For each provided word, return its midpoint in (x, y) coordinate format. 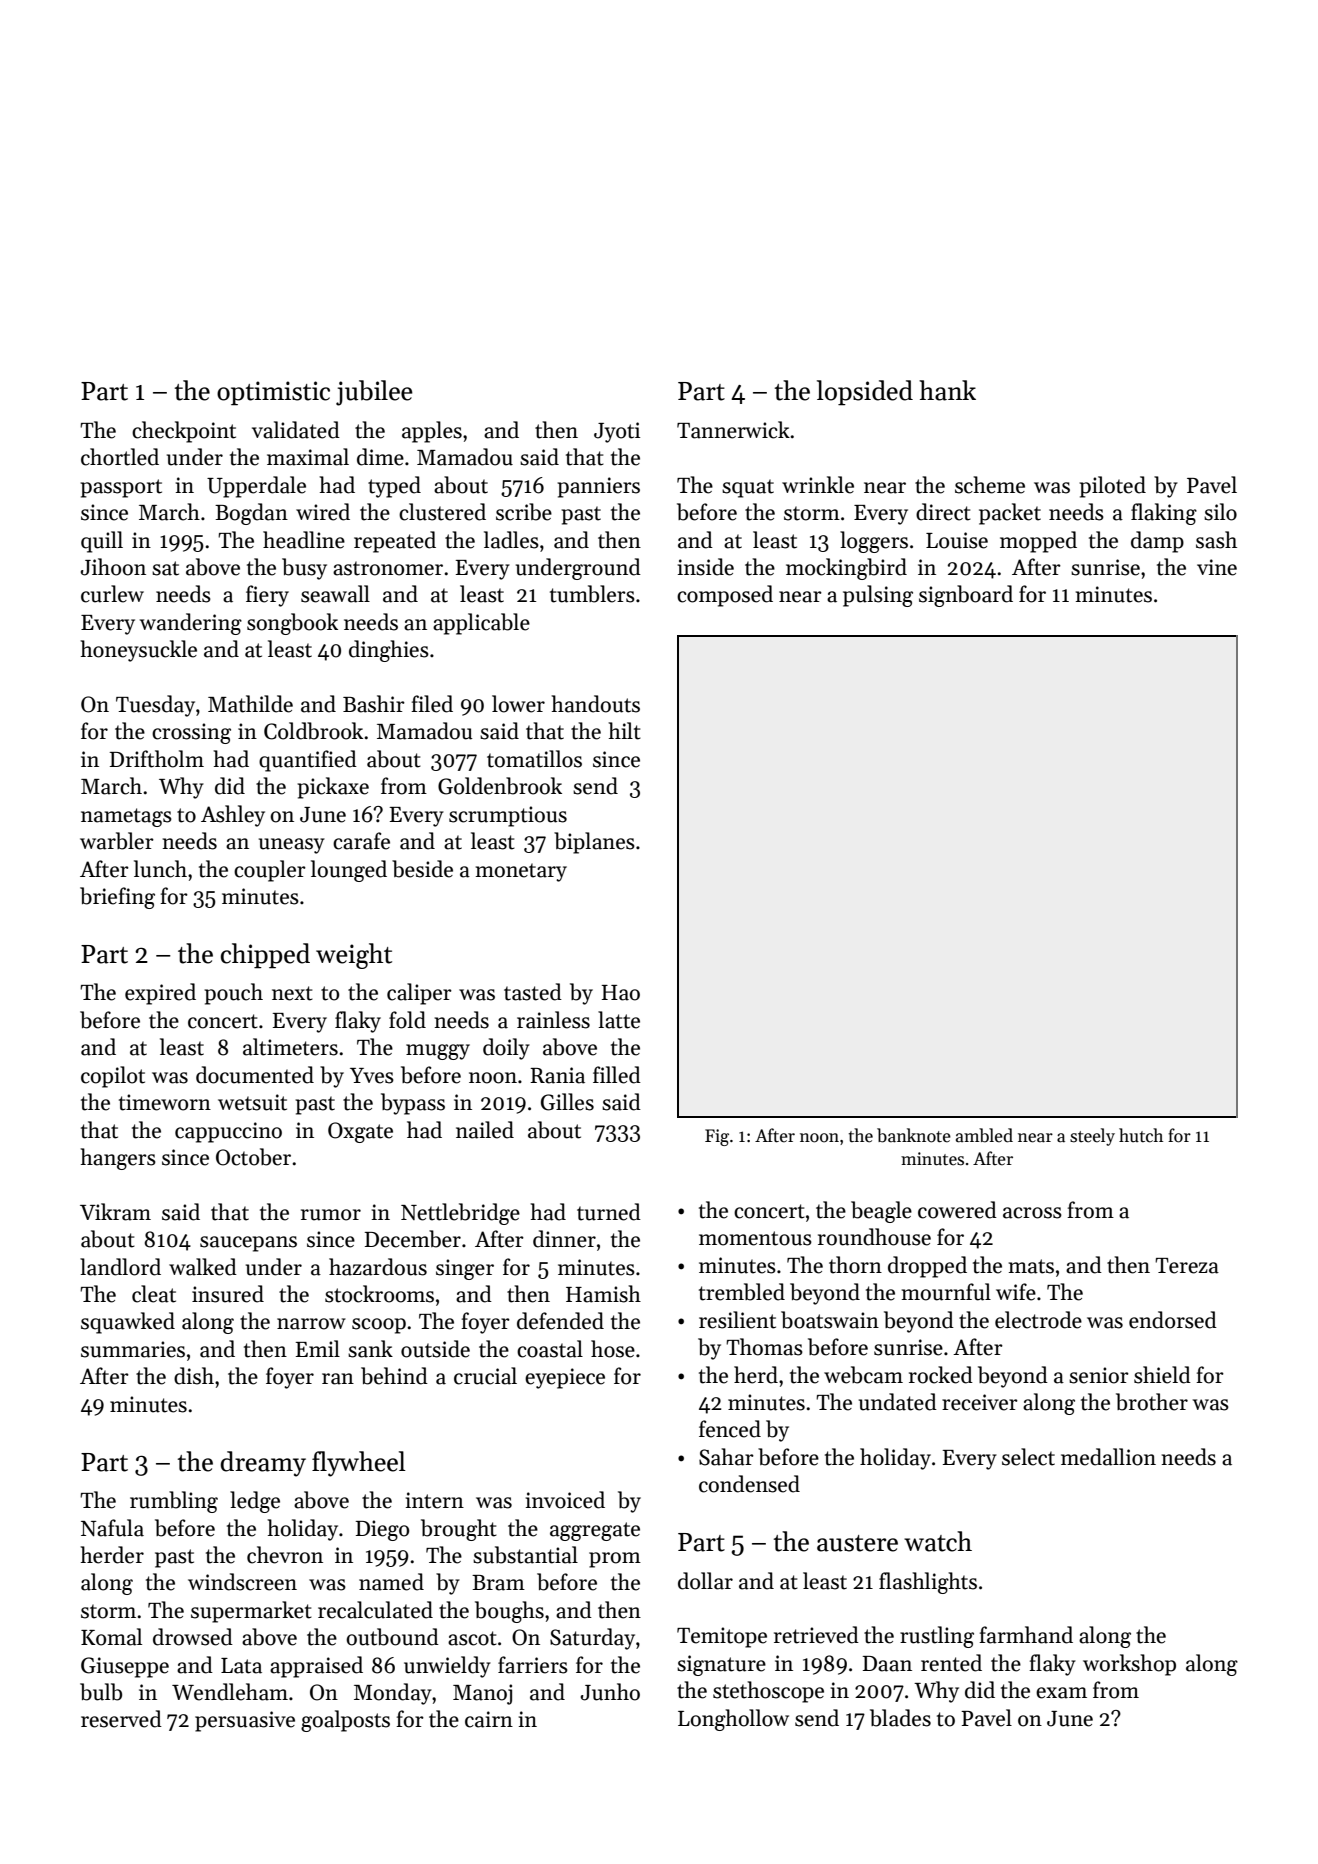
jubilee (374, 393)
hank (947, 390)
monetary (521, 872)
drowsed (193, 1637)
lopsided (865, 393)
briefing (117, 898)
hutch (1141, 1135)
